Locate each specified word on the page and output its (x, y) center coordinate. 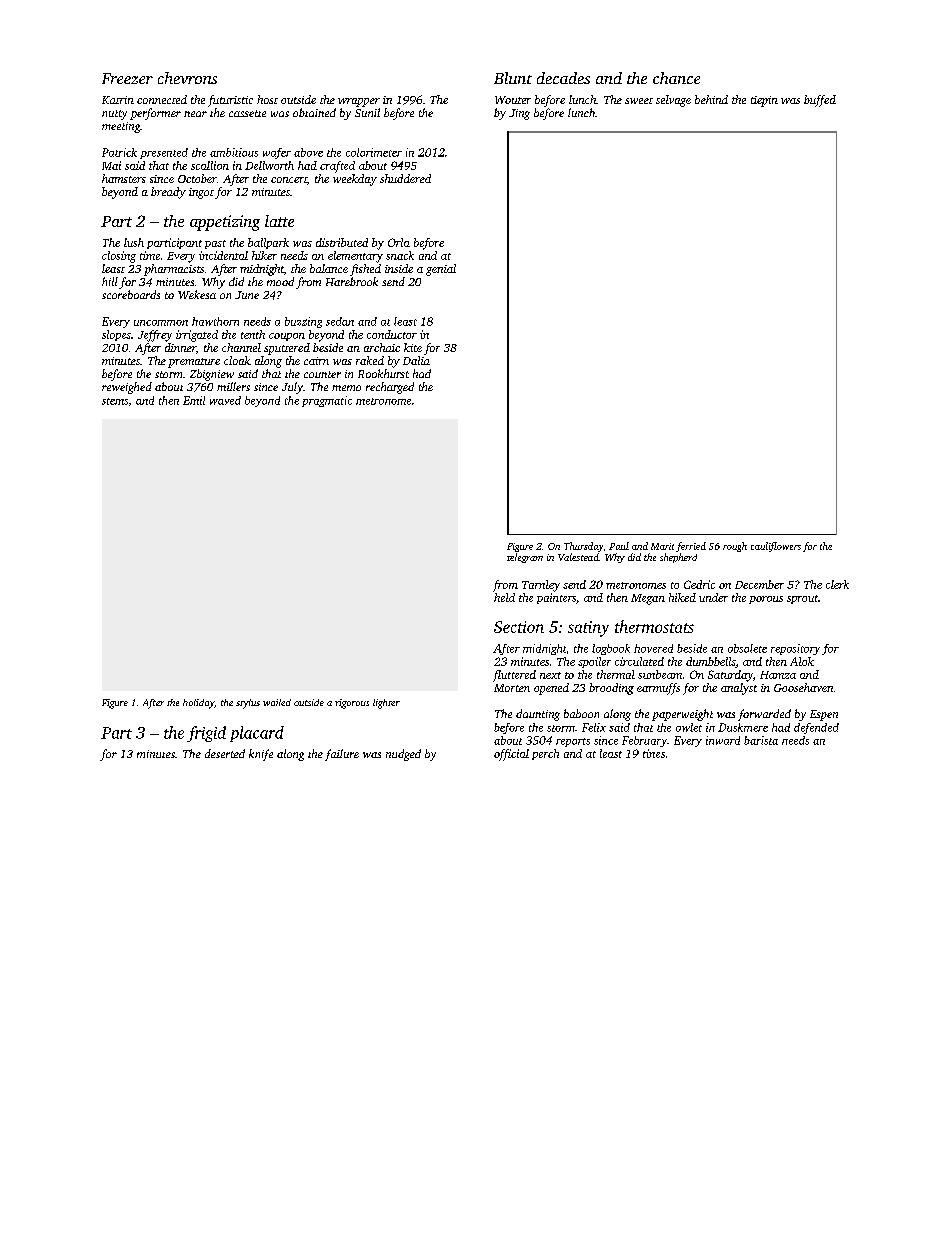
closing (119, 257)
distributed (342, 242)
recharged (390, 388)
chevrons (187, 78)
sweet (639, 101)
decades (563, 78)
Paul (619, 546)
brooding (611, 689)
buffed (820, 101)
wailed (277, 702)
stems (115, 401)
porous (766, 600)
